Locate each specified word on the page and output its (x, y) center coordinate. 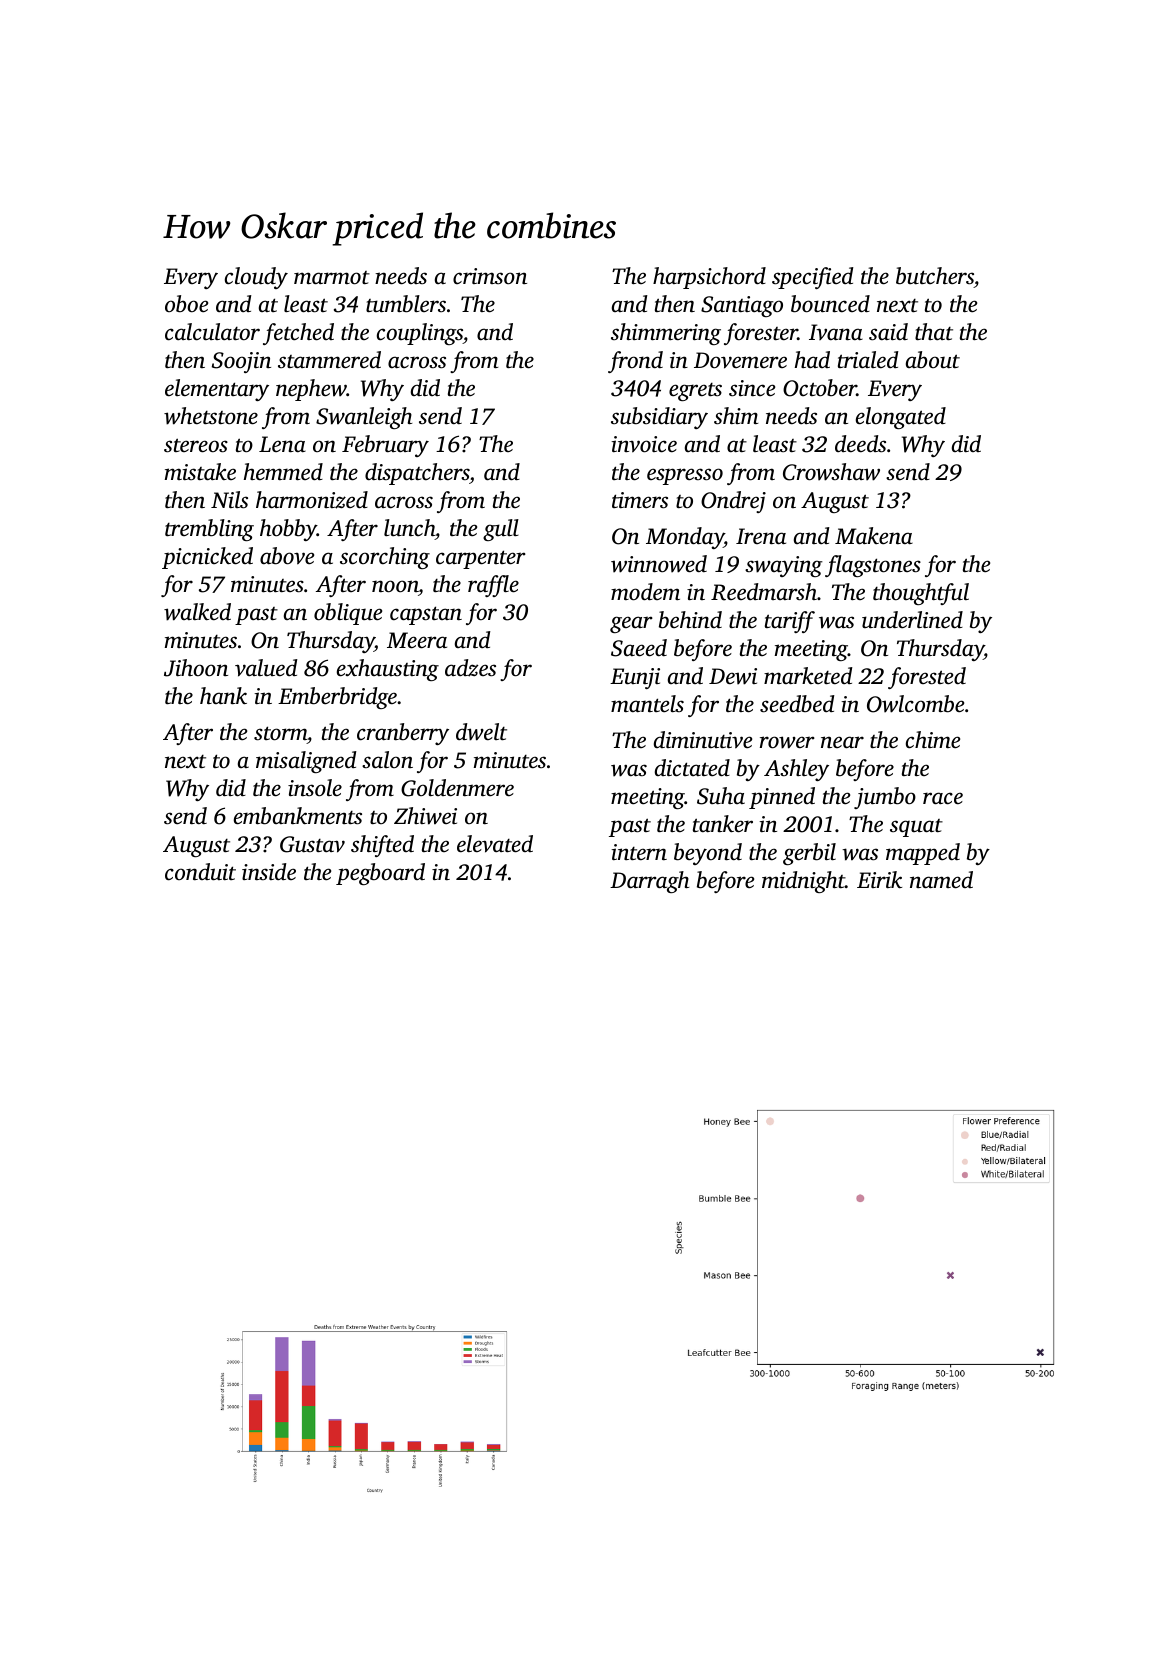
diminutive (703, 740)
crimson (490, 276)
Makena (874, 536)
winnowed (659, 564)
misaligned (306, 762)
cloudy (256, 278)
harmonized (312, 500)
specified (813, 278)
